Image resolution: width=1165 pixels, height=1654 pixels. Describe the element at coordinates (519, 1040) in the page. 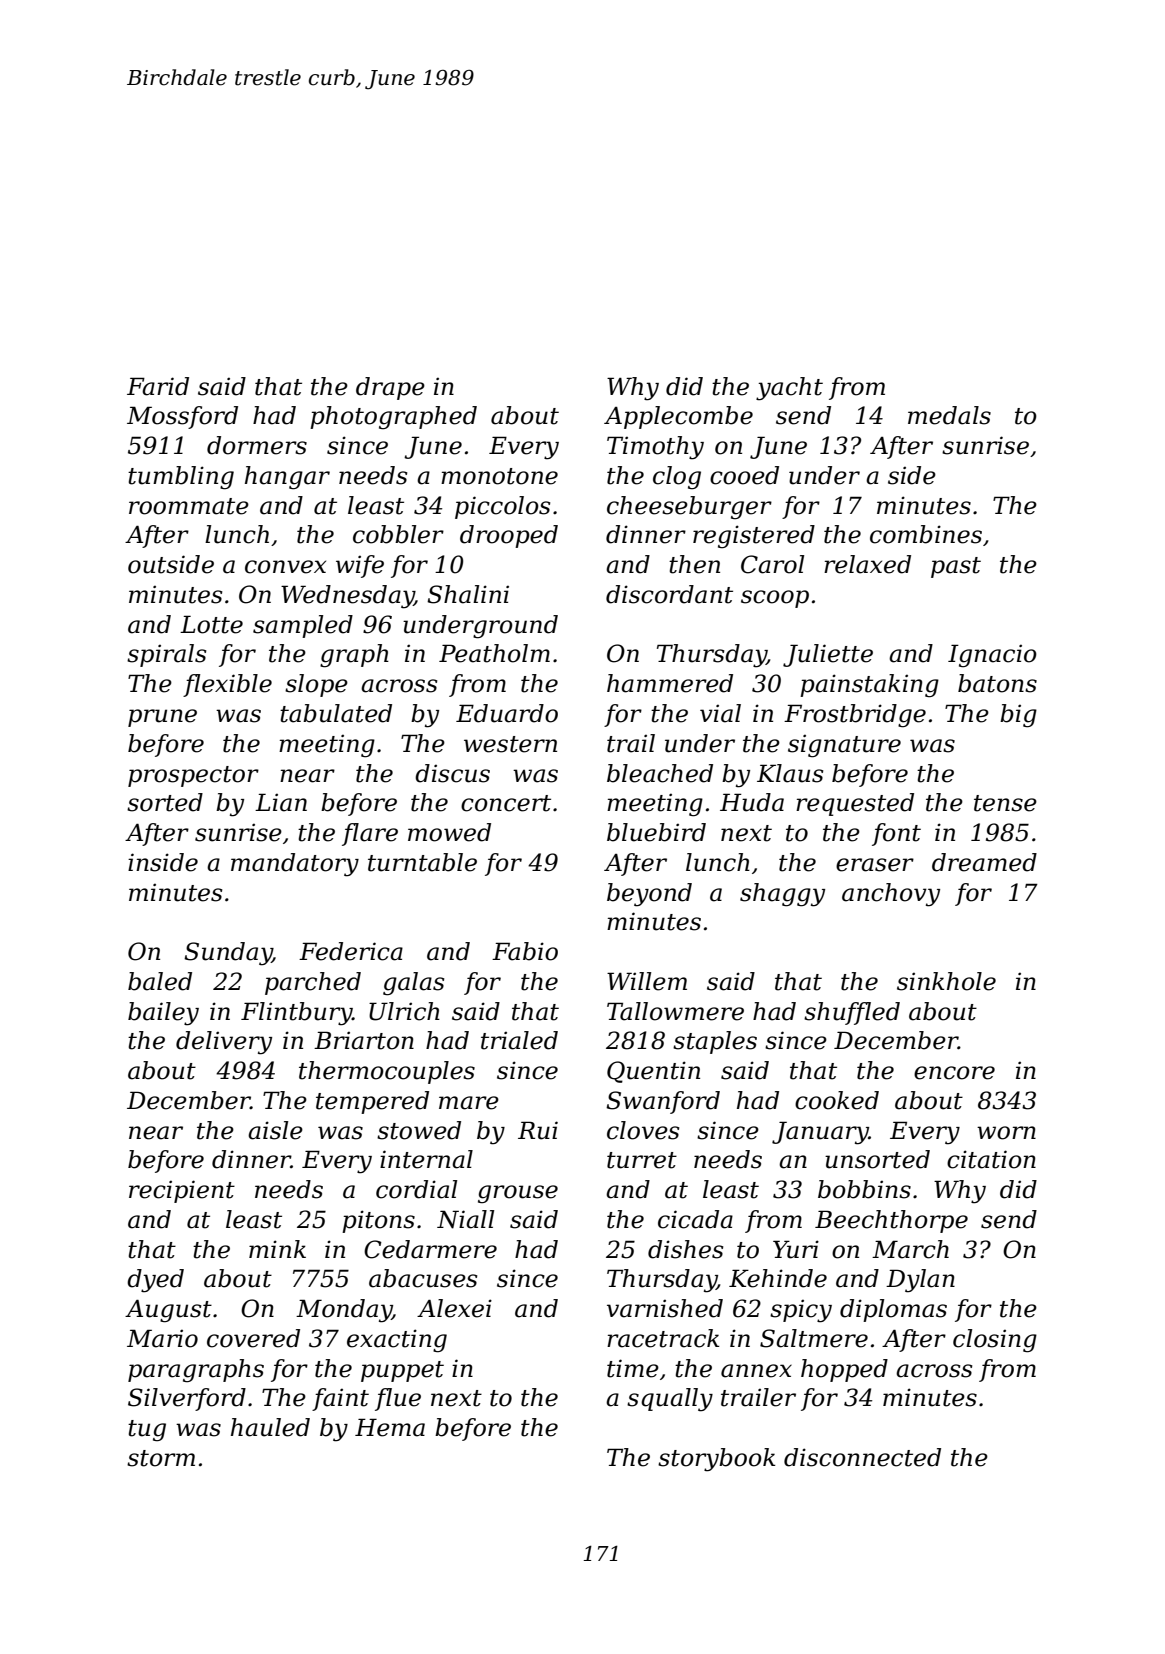

I see `trialed` at that location.
